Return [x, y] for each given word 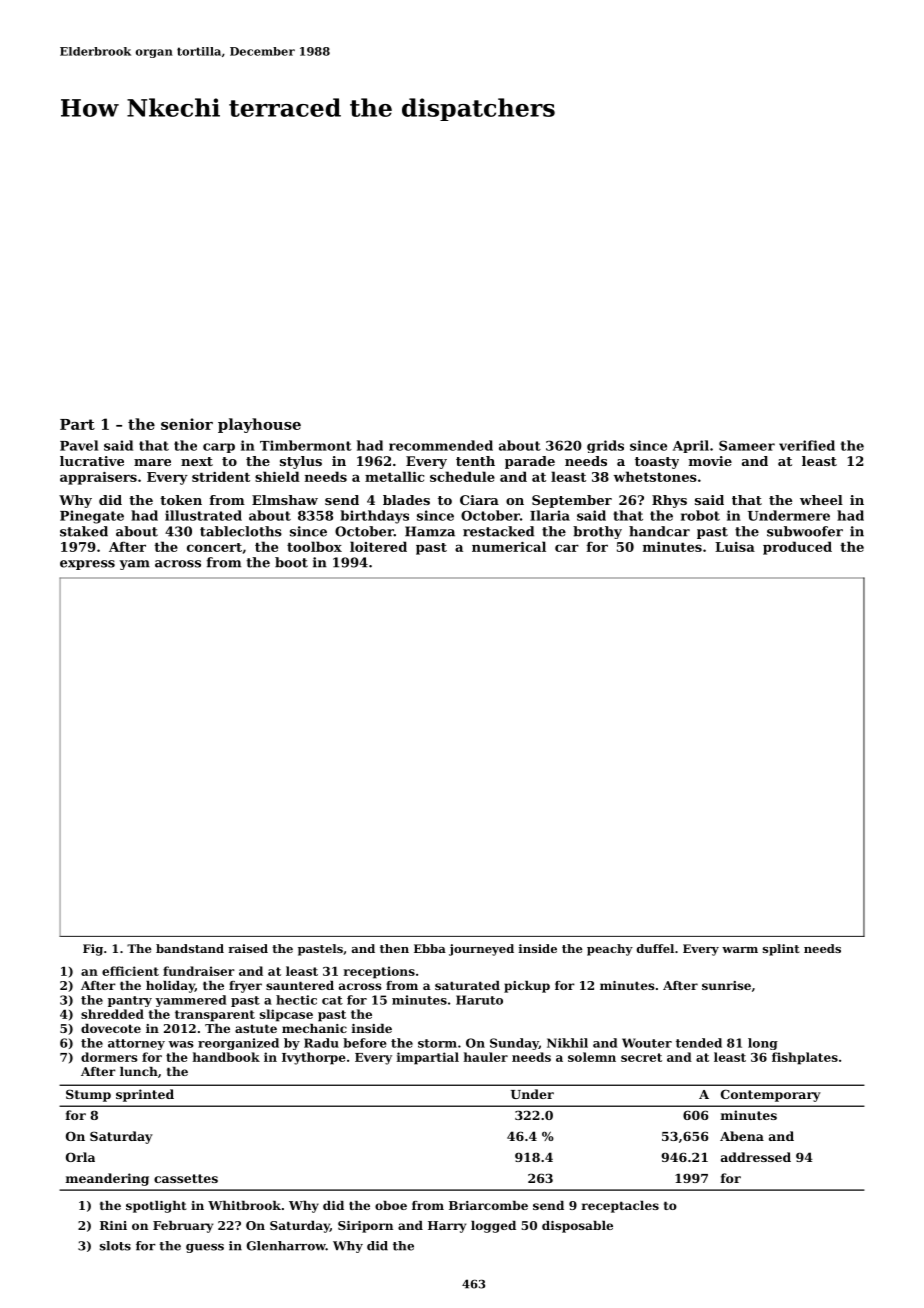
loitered [378, 546]
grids [605, 446]
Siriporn [365, 1227]
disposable [577, 1227]
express [87, 565]
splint [781, 950]
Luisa [735, 547]
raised [248, 948]
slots [115, 1246]
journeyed [481, 950]
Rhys [669, 501]
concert [214, 547]
